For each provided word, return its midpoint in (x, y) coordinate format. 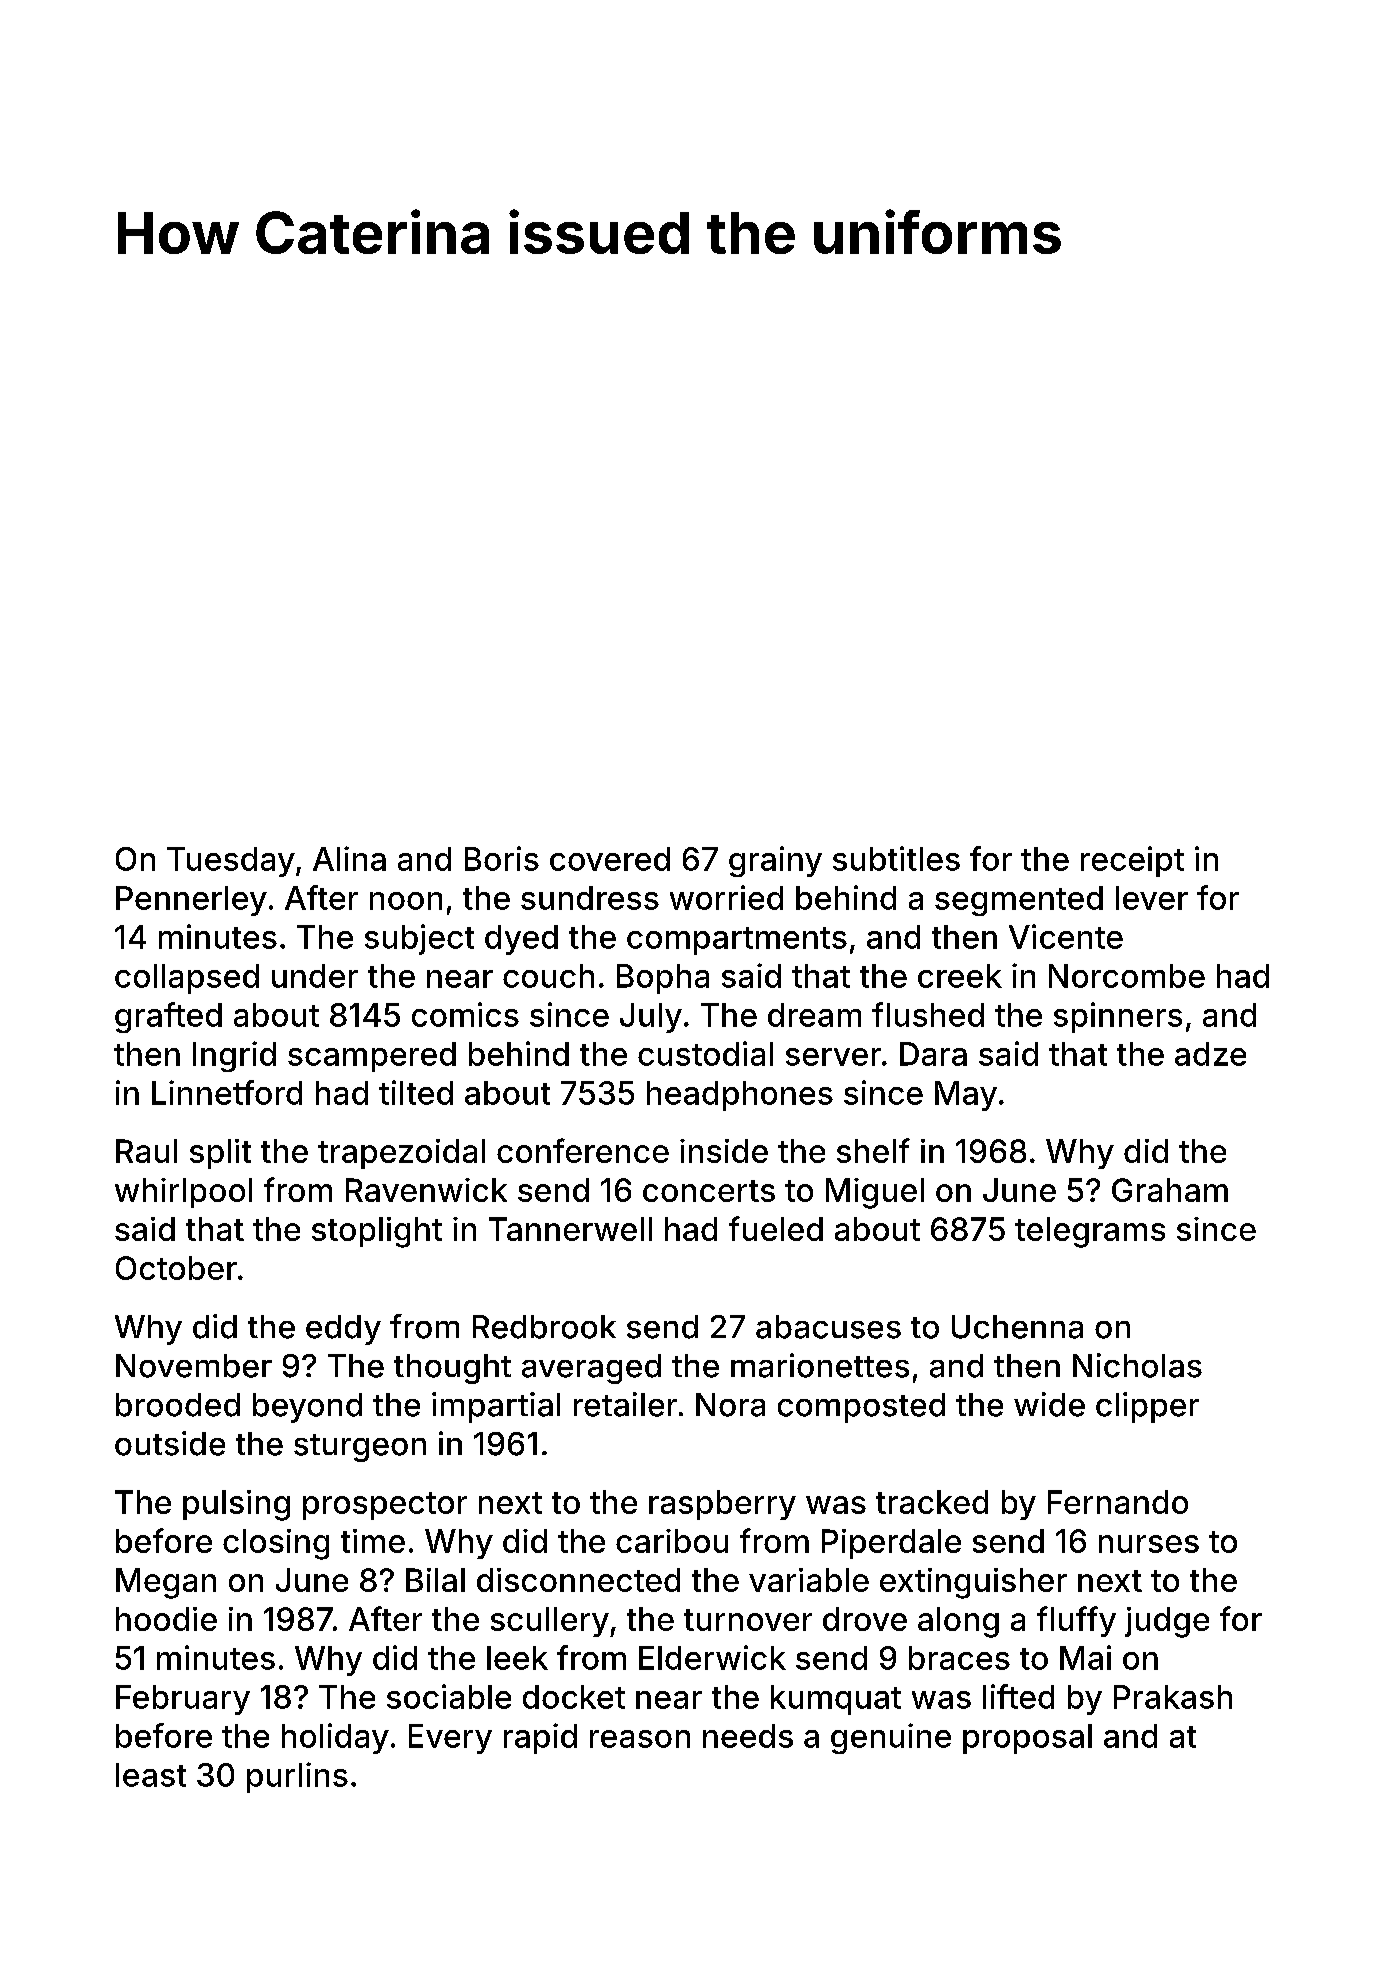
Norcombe (1127, 976)
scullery (550, 1622)
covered (610, 859)
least (151, 1775)
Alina (349, 858)
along (958, 1622)
